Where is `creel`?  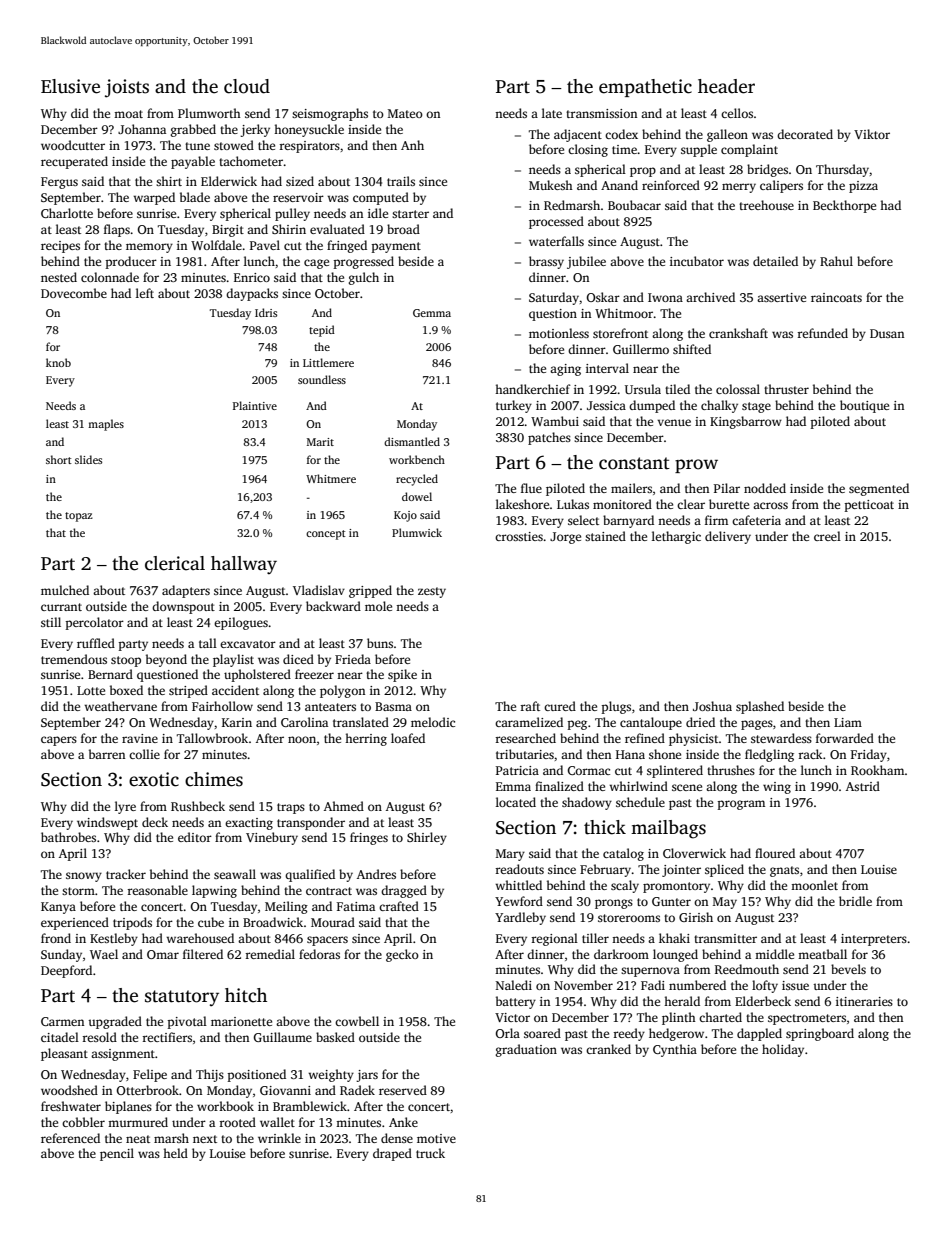 creel is located at coordinates (827, 536).
